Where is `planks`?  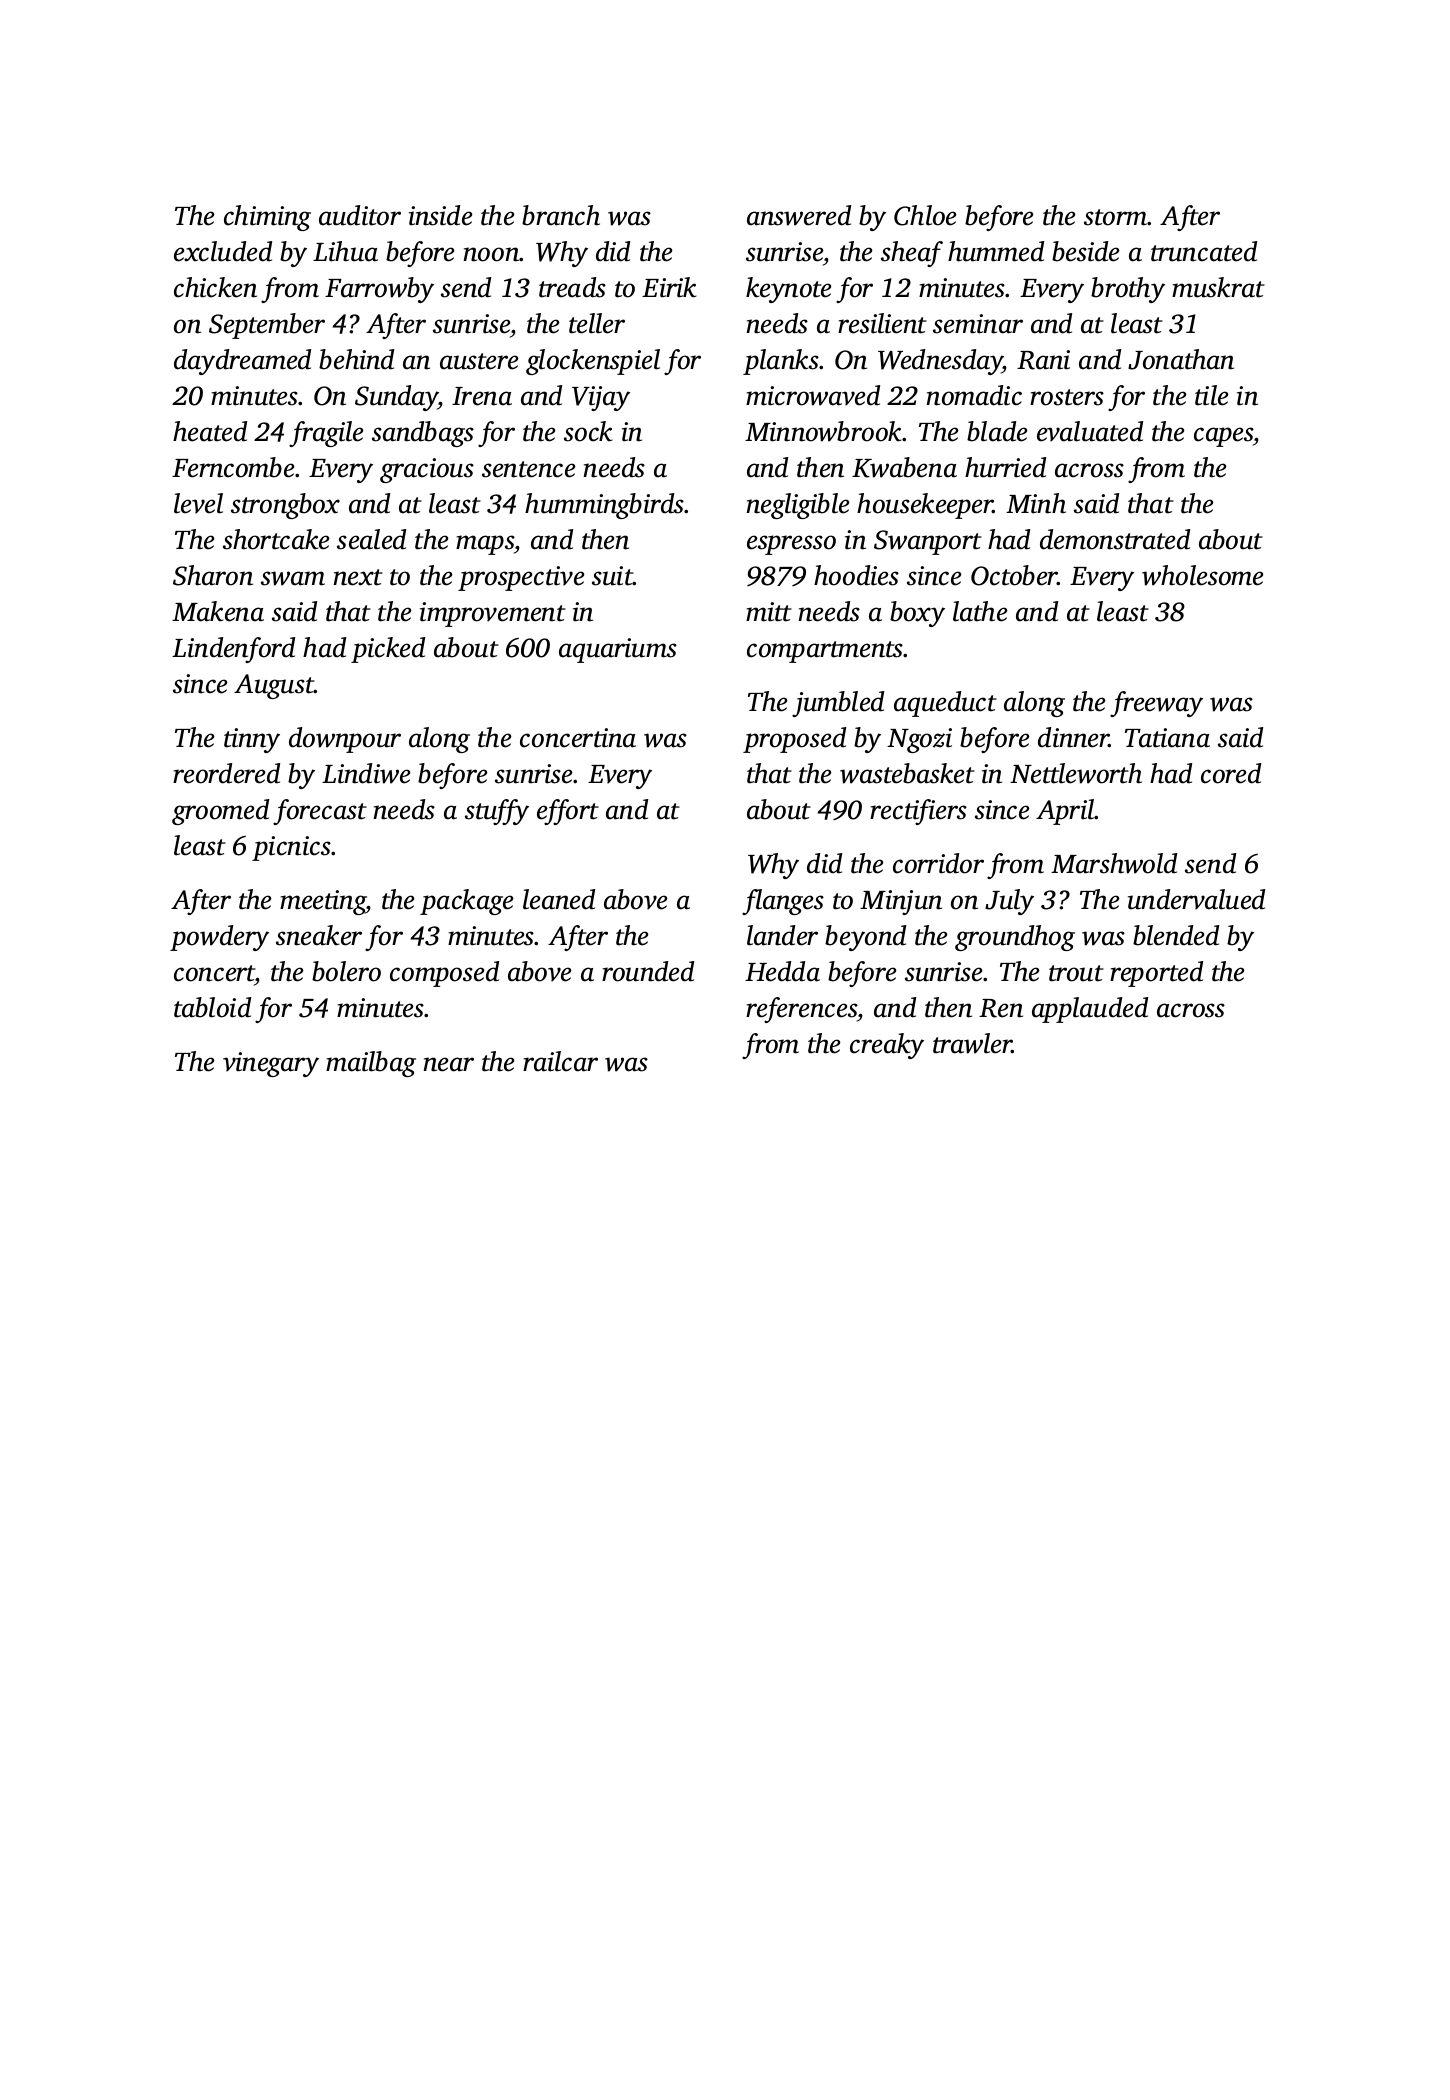 planks is located at coordinates (781, 362).
